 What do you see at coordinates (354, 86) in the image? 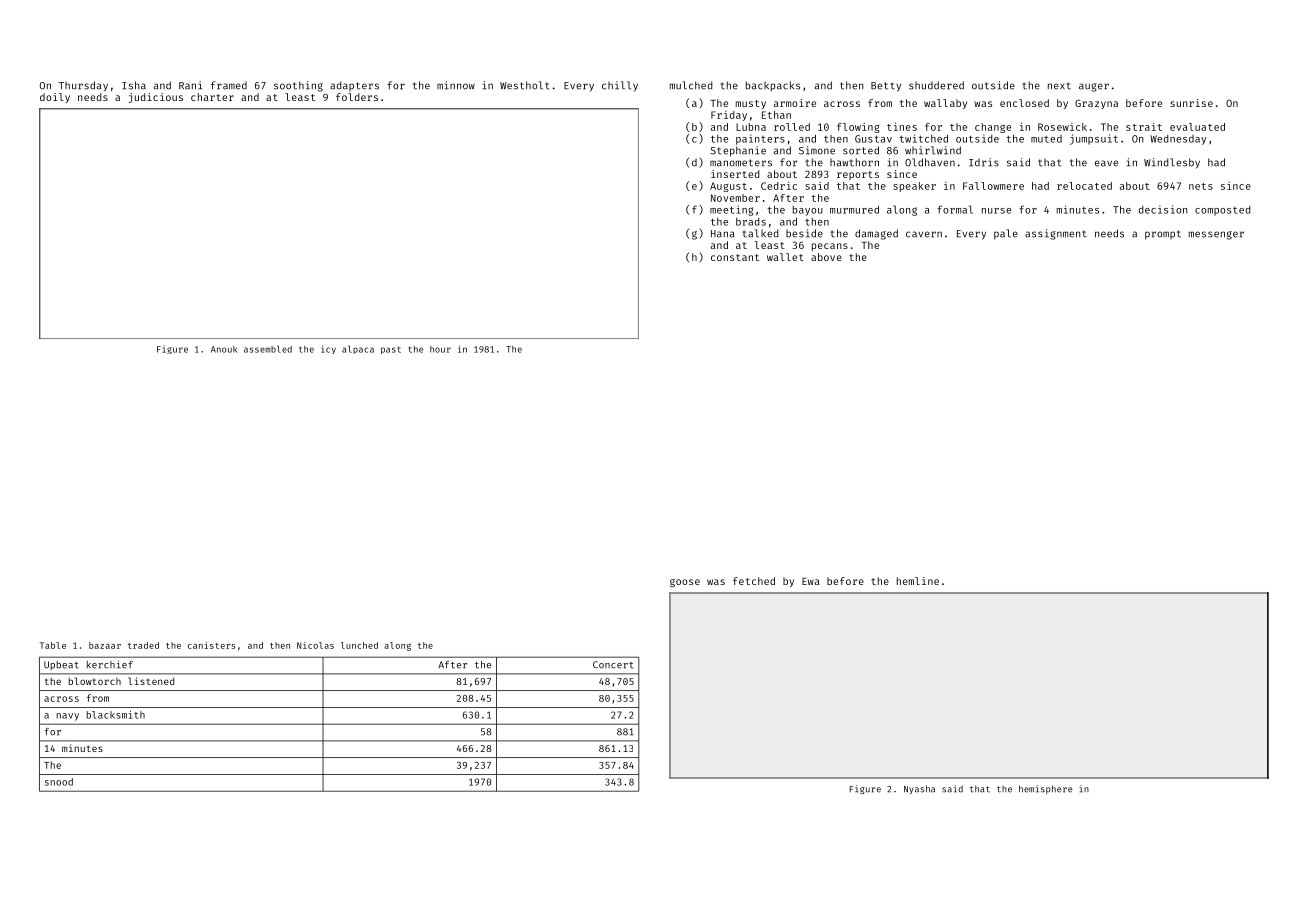
I see `adapters` at bounding box center [354, 86].
